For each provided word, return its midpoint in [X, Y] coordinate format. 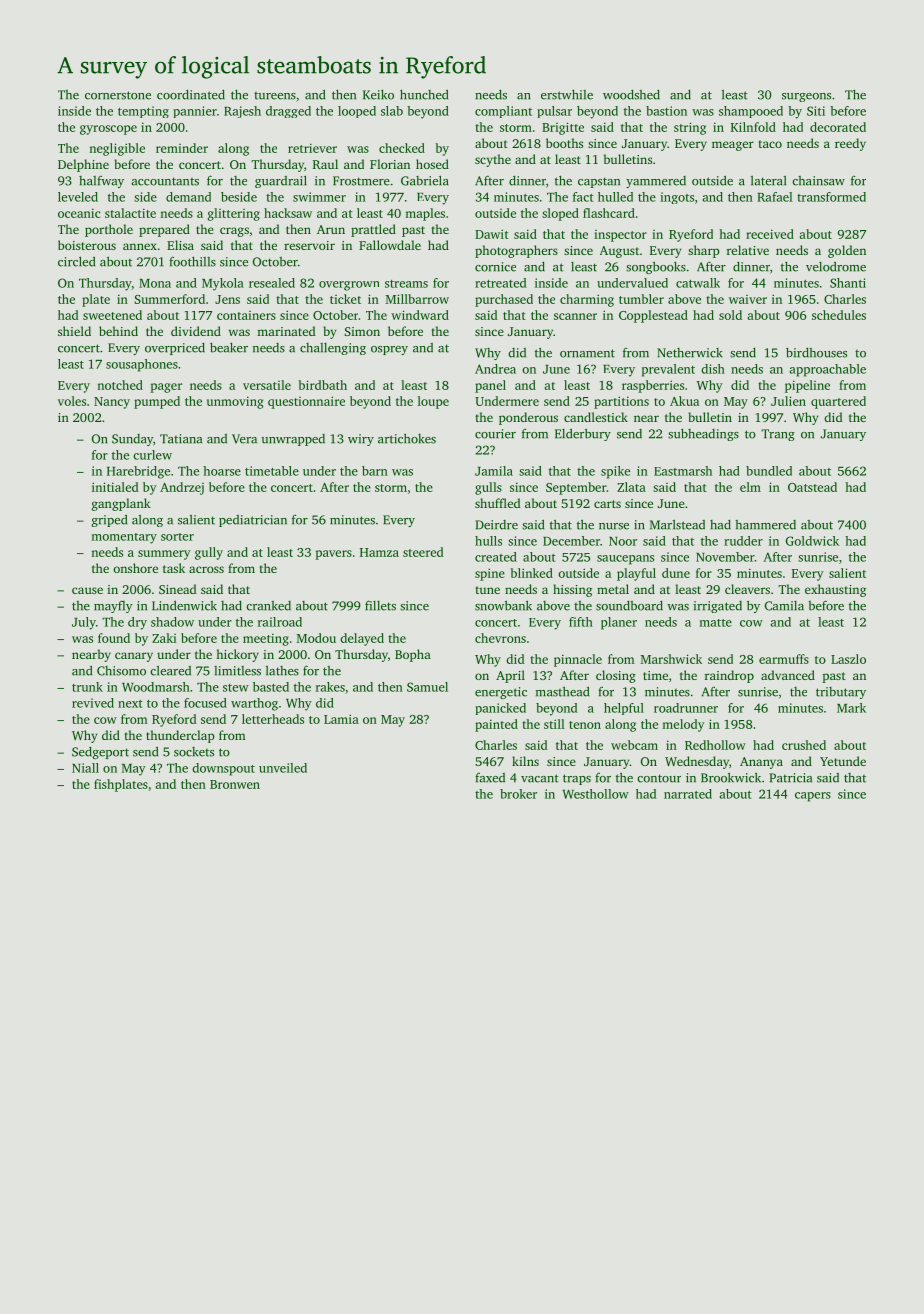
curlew [152, 455]
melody [683, 725]
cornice [495, 267]
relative [748, 250]
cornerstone [118, 95]
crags [234, 232]
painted [496, 725]
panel [490, 386]
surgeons [806, 97]
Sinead [178, 589]
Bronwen [235, 784]
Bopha [413, 655]
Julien [788, 401]
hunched [424, 94]
